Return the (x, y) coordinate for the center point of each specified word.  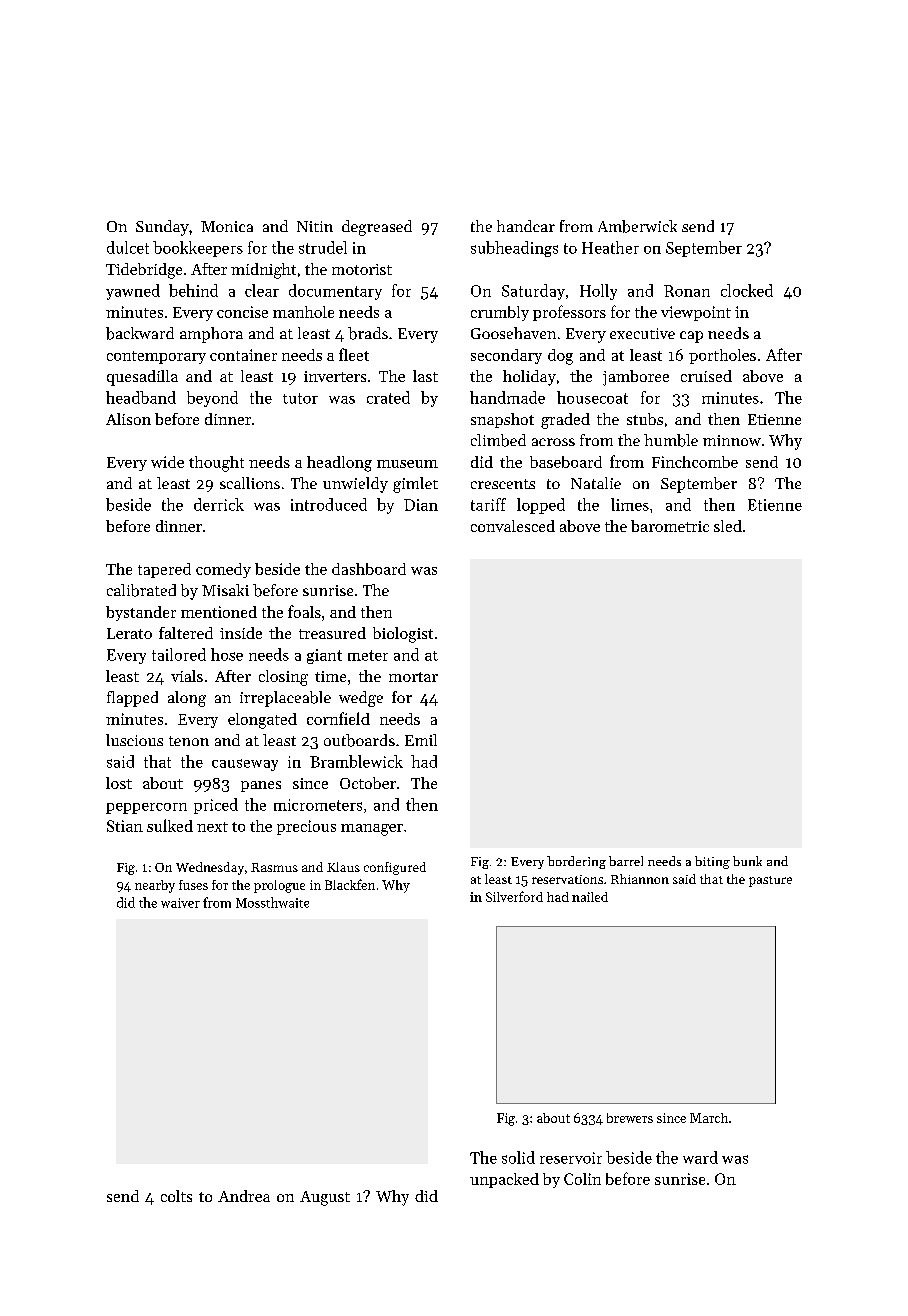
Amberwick (637, 226)
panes (261, 786)
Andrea (244, 1196)
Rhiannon (640, 879)
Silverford (514, 896)
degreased (377, 228)
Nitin (315, 226)
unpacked (504, 1180)
